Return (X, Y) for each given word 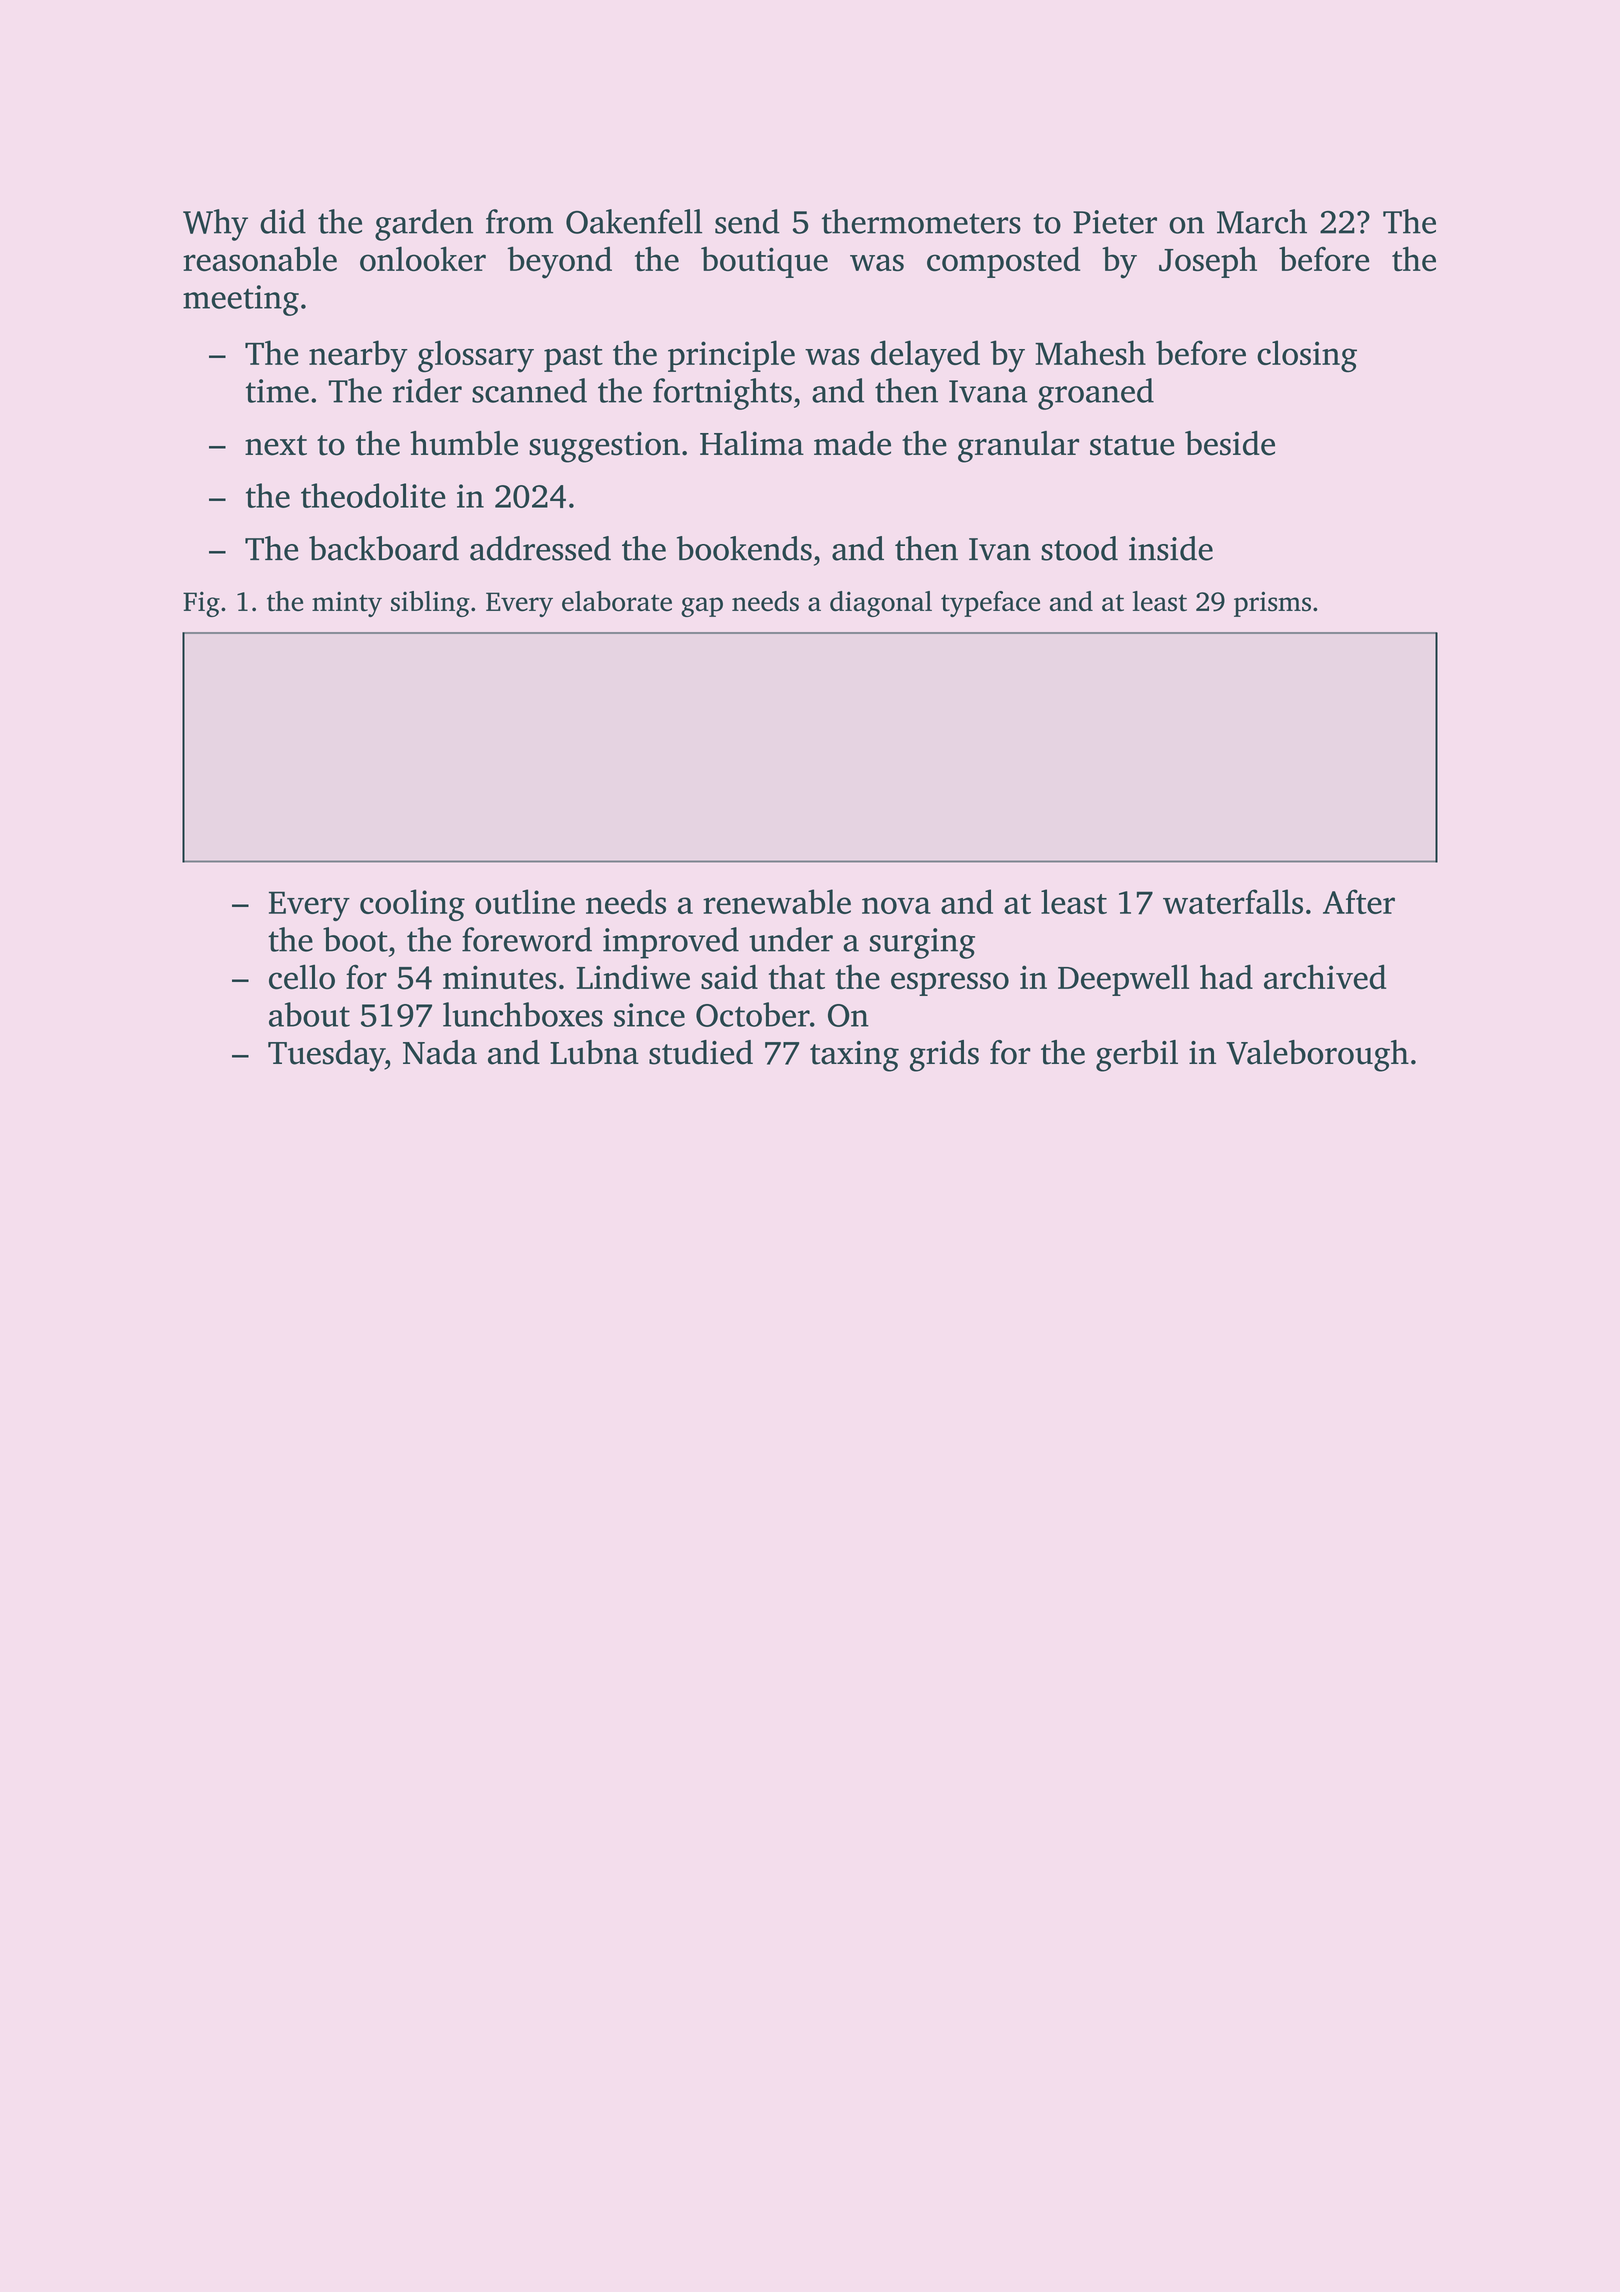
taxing (854, 1056)
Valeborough (1317, 1056)
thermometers (921, 221)
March (1262, 221)
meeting (241, 300)
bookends (744, 548)
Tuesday (326, 1056)
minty (347, 604)
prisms (1272, 604)
